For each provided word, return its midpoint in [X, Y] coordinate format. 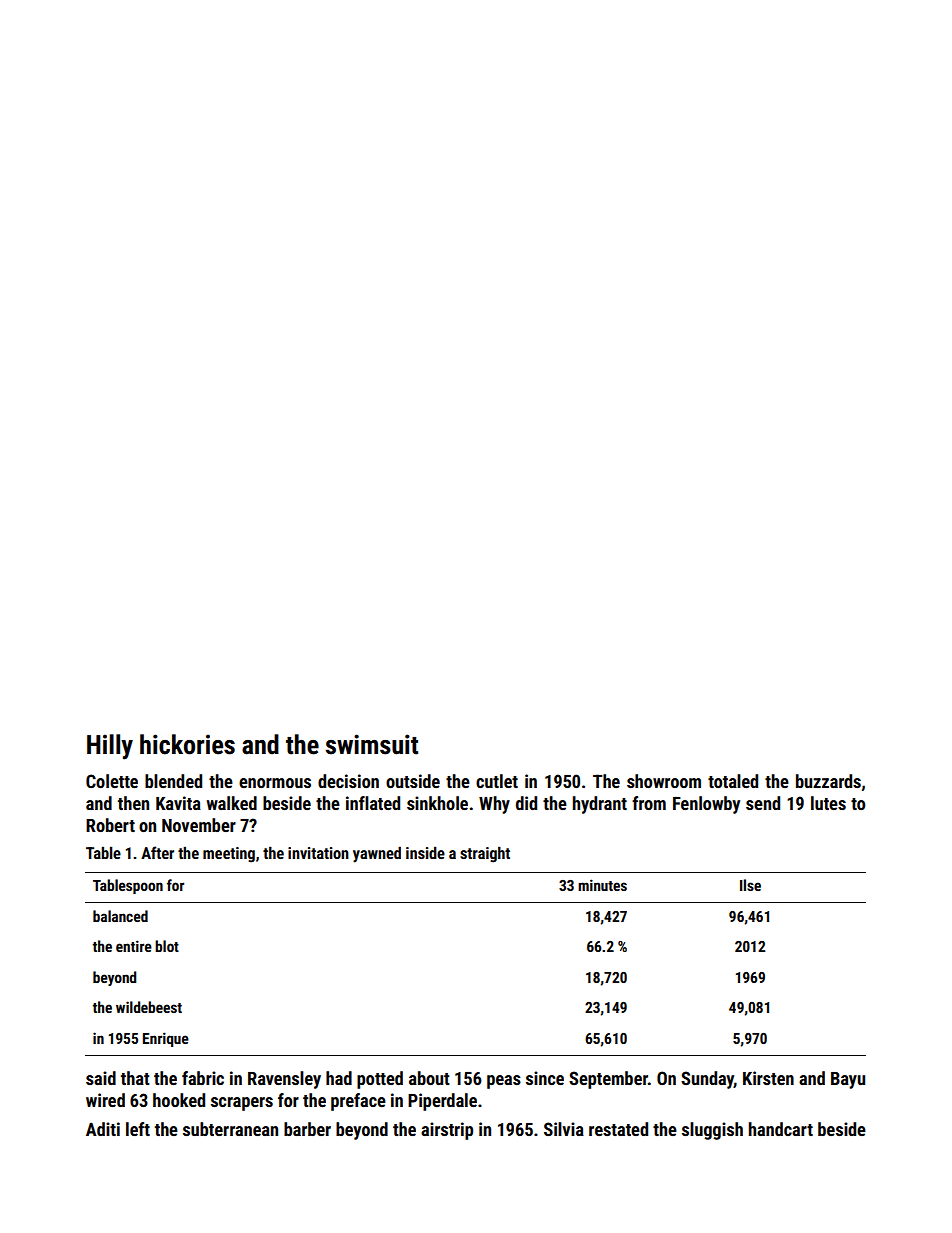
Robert [110, 825]
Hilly [110, 747]
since [545, 1078]
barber [307, 1129]
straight [485, 855]
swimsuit [372, 744]
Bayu [848, 1080]
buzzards [828, 781]
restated [618, 1129]
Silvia [564, 1129]
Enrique [166, 1039]
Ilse [750, 885]
